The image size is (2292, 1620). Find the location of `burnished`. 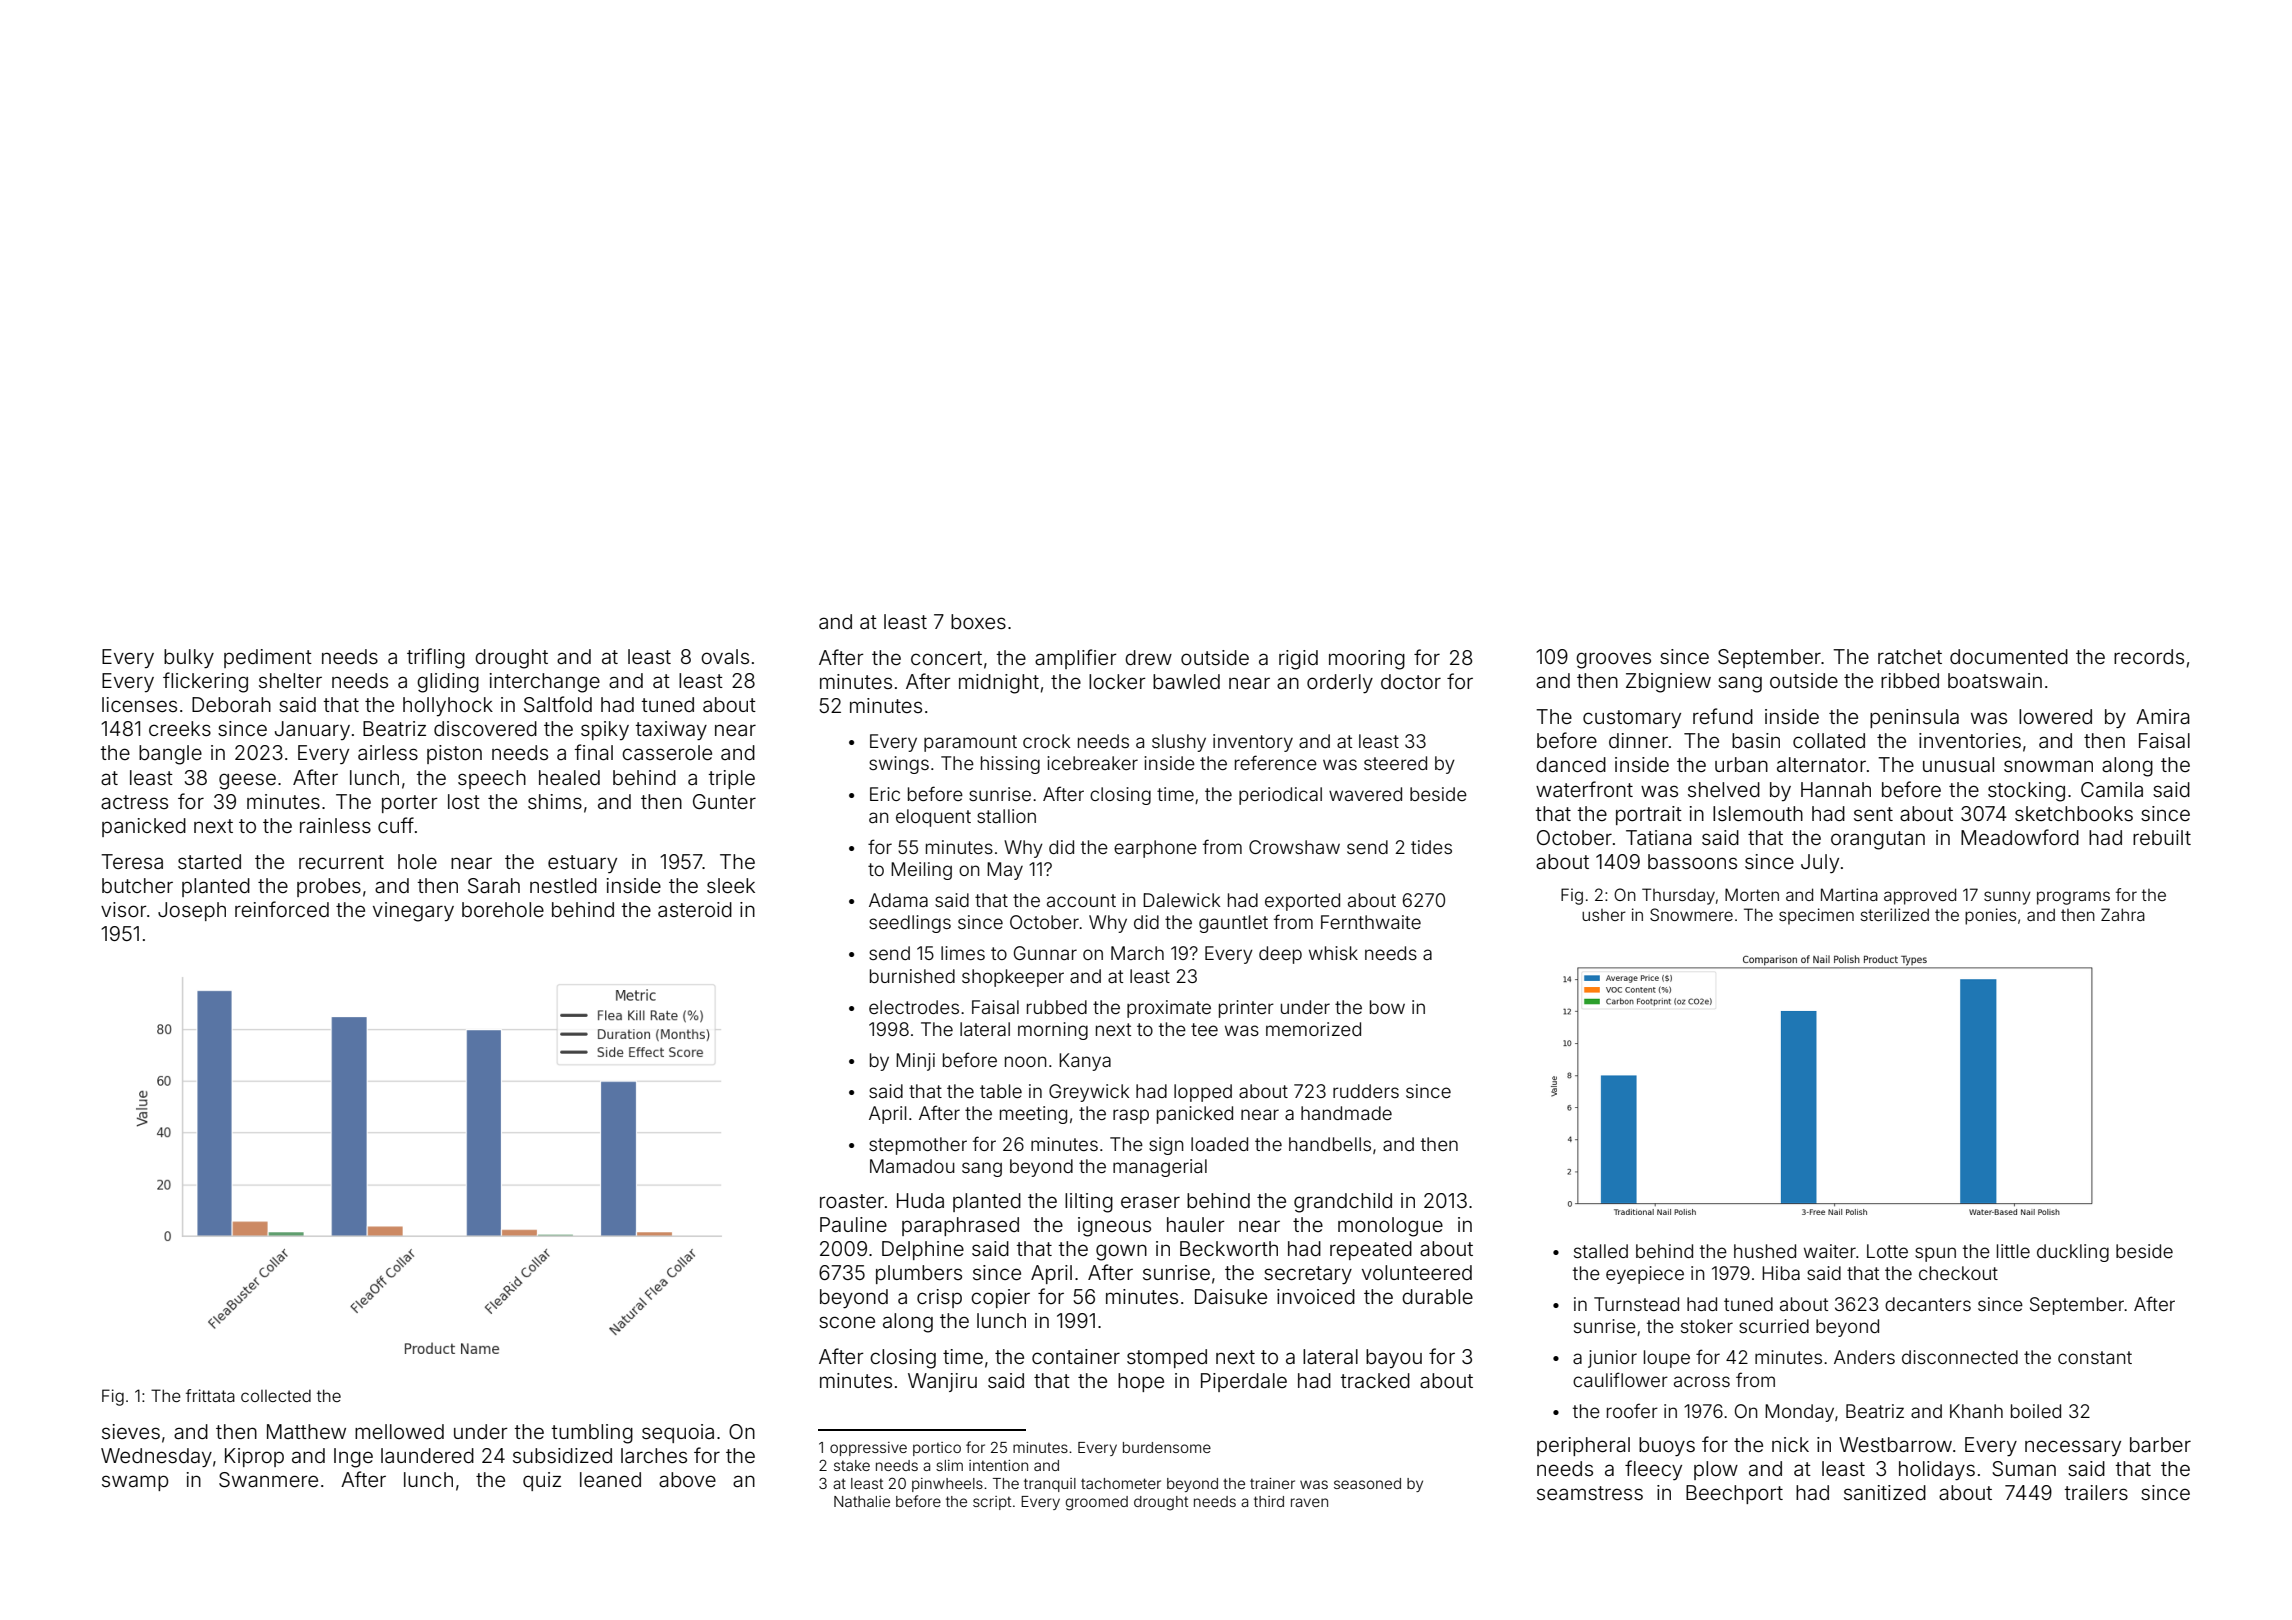

burnished is located at coordinates (912, 976).
